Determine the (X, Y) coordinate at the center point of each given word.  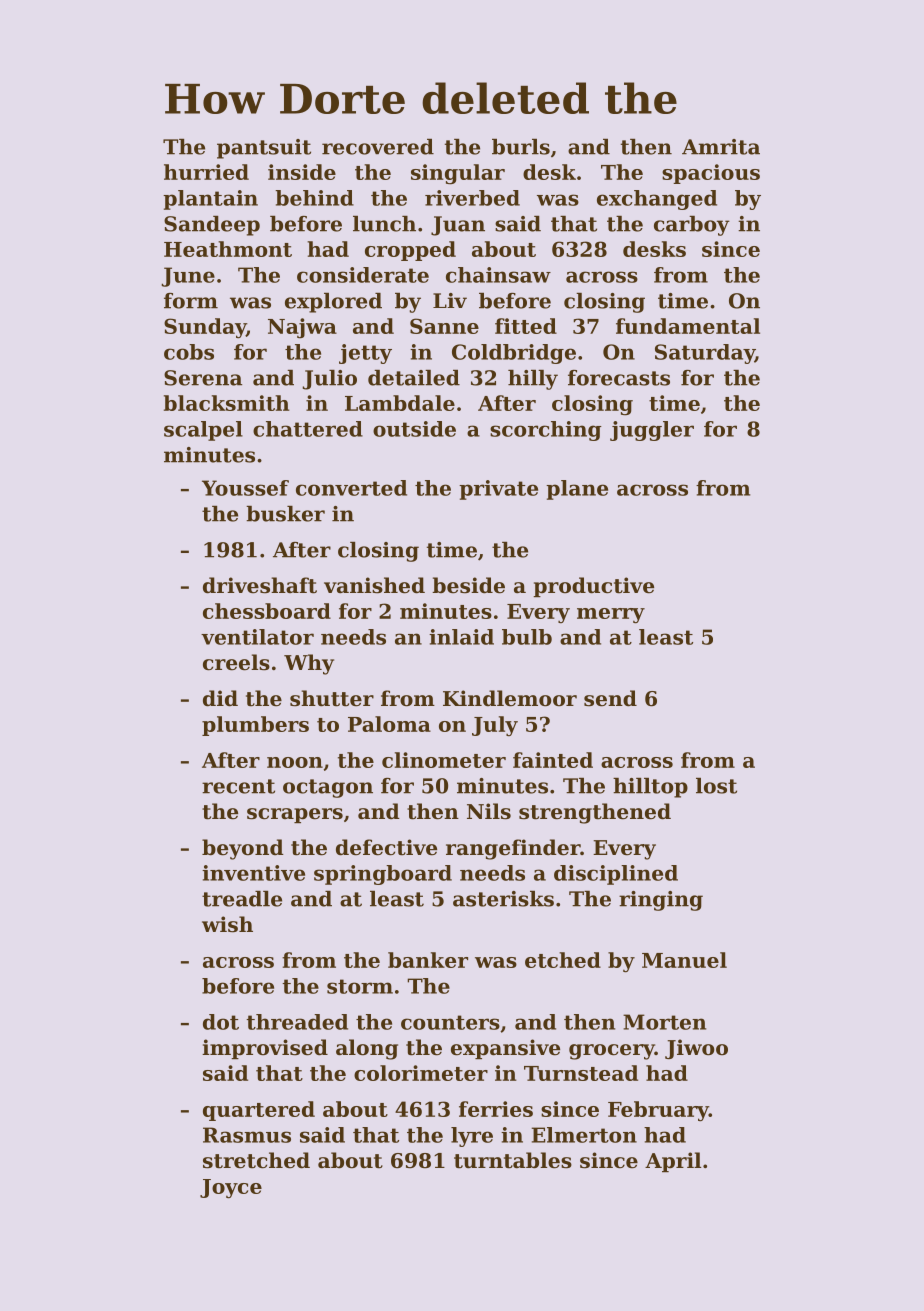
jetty (365, 354)
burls (521, 147)
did (220, 698)
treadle (242, 899)
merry (611, 616)
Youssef (245, 488)
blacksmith (227, 403)
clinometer (444, 760)
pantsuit (264, 149)
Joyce (231, 1189)
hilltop (650, 788)
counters (450, 1022)
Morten (664, 1022)
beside (468, 585)
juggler (652, 431)
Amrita (721, 147)
